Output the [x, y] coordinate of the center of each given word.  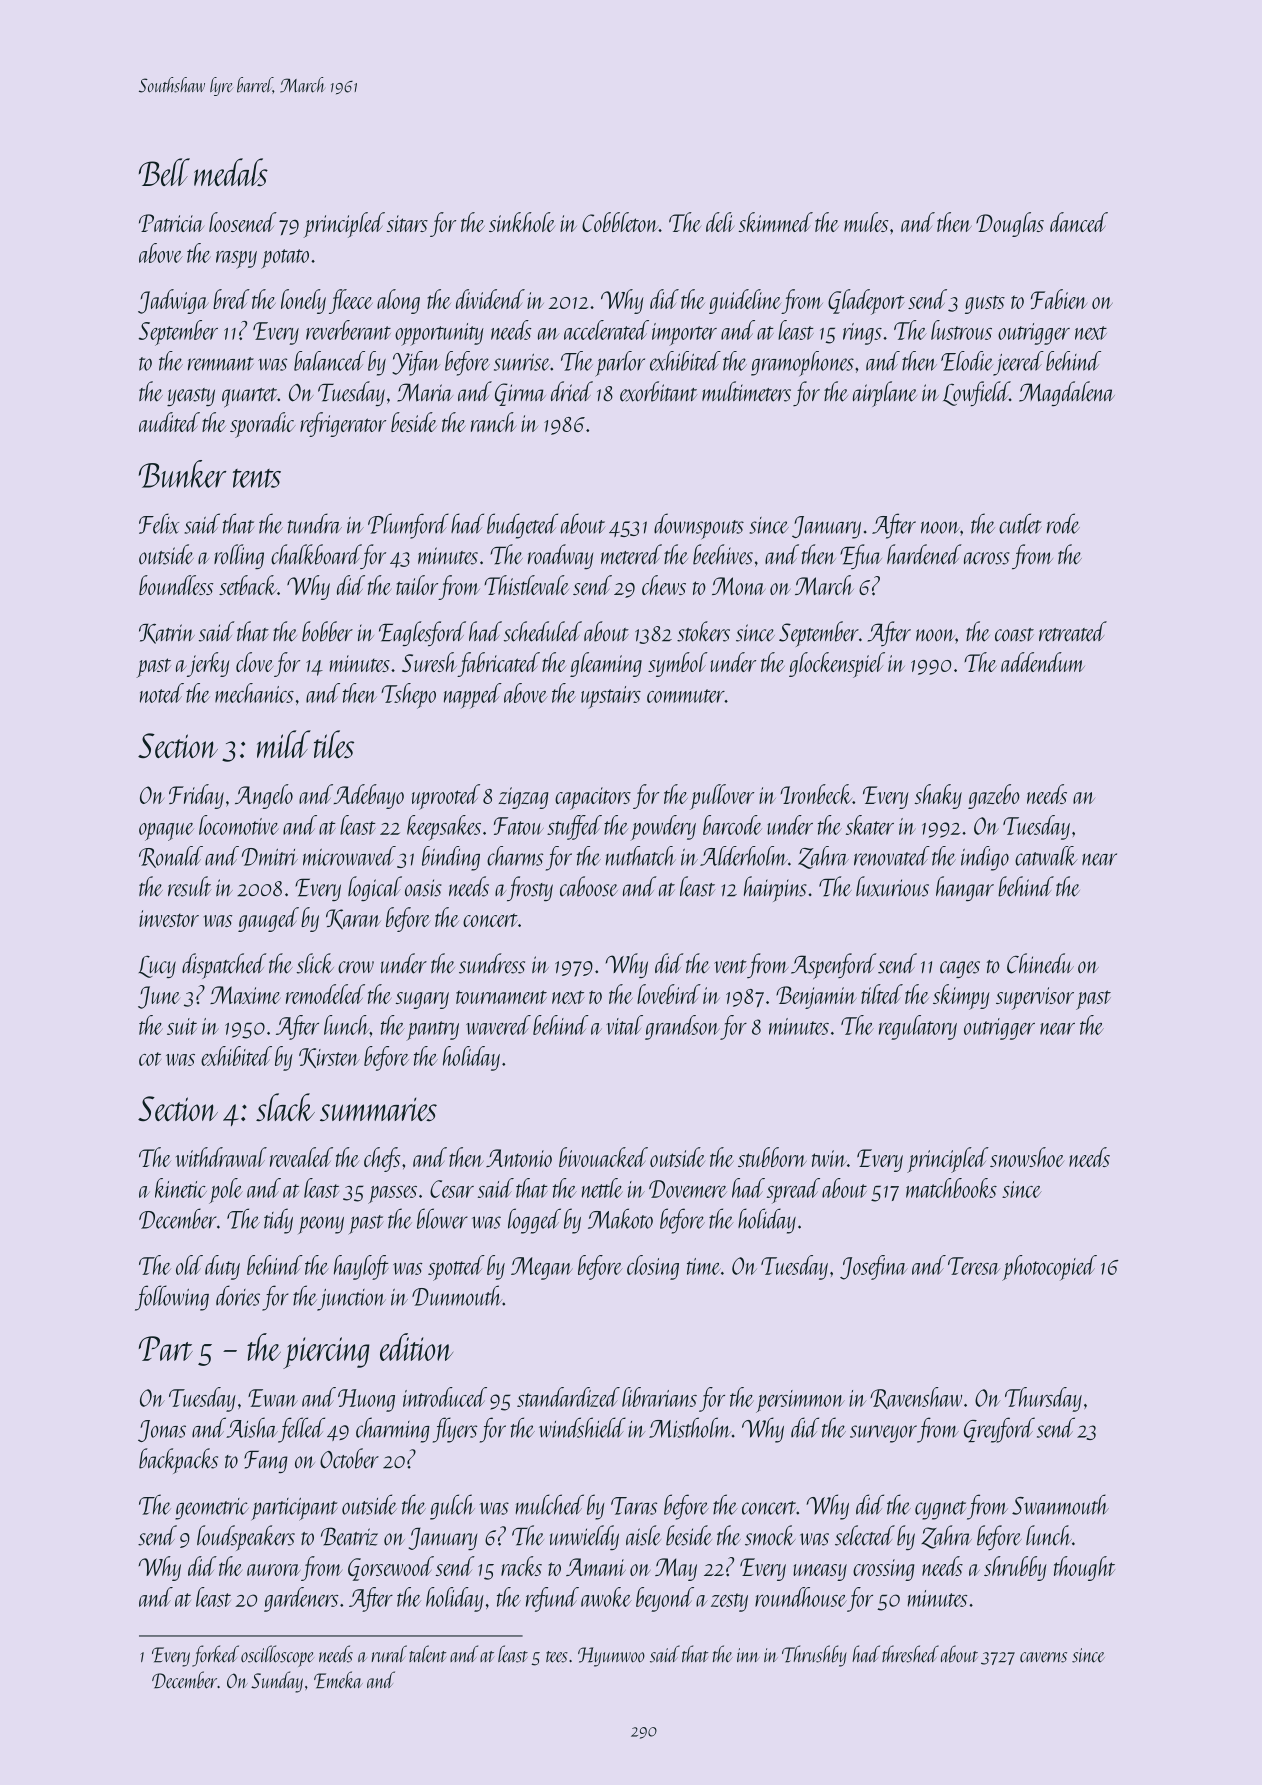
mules [866, 222]
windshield [582, 1427]
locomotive [239, 825]
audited [169, 422]
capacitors [593, 798]
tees [557, 1657]
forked [215, 1656]
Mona [738, 586]
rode [1063, 523]
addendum [1043, 662]
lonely [303, 301]
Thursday [1043, 1399]
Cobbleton [620, 222]
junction [351, 1300]
